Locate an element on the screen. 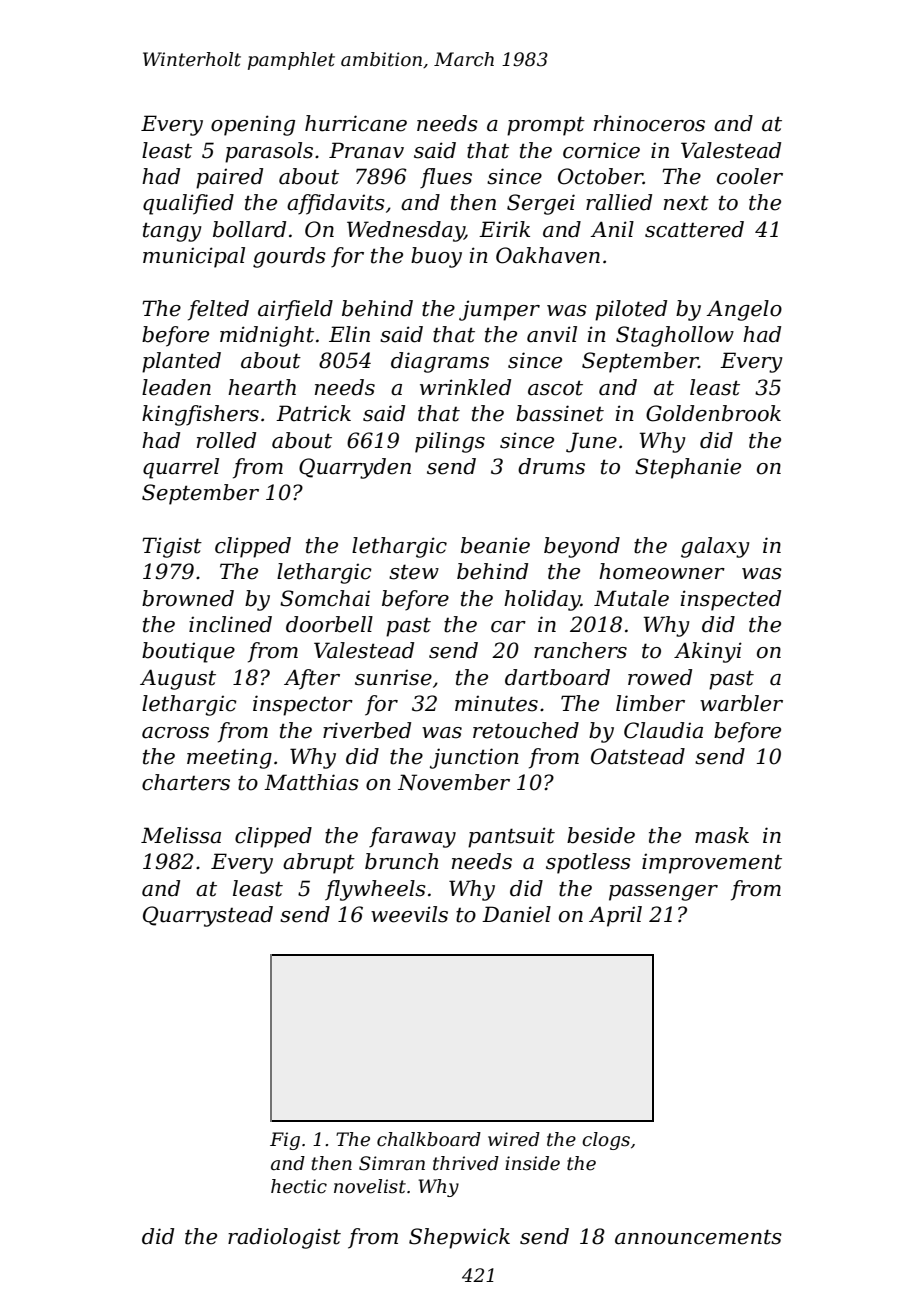  ascot is located at coordinates (555, 388).
